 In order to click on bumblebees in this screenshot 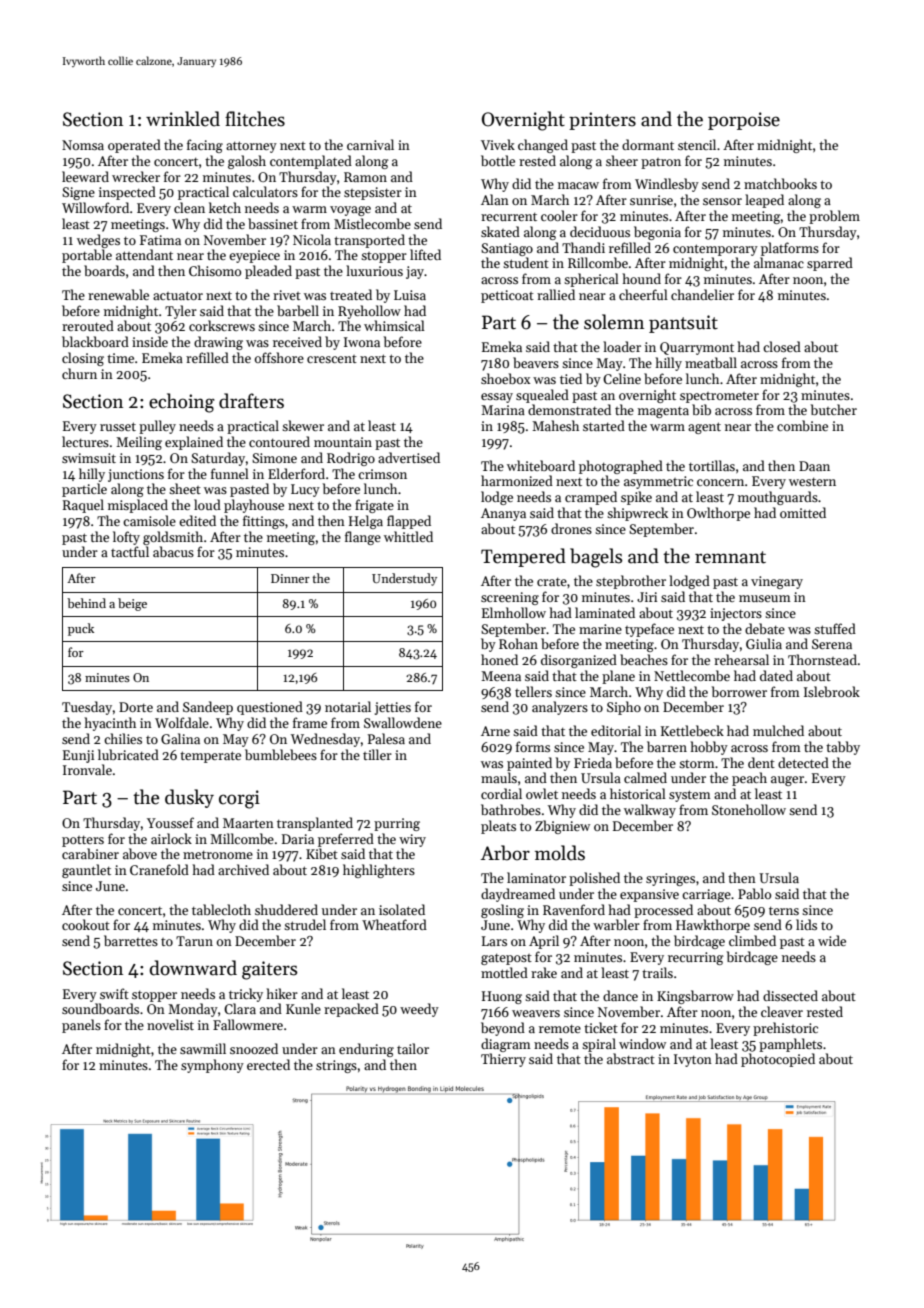, I will do `click(281, 754)`.
